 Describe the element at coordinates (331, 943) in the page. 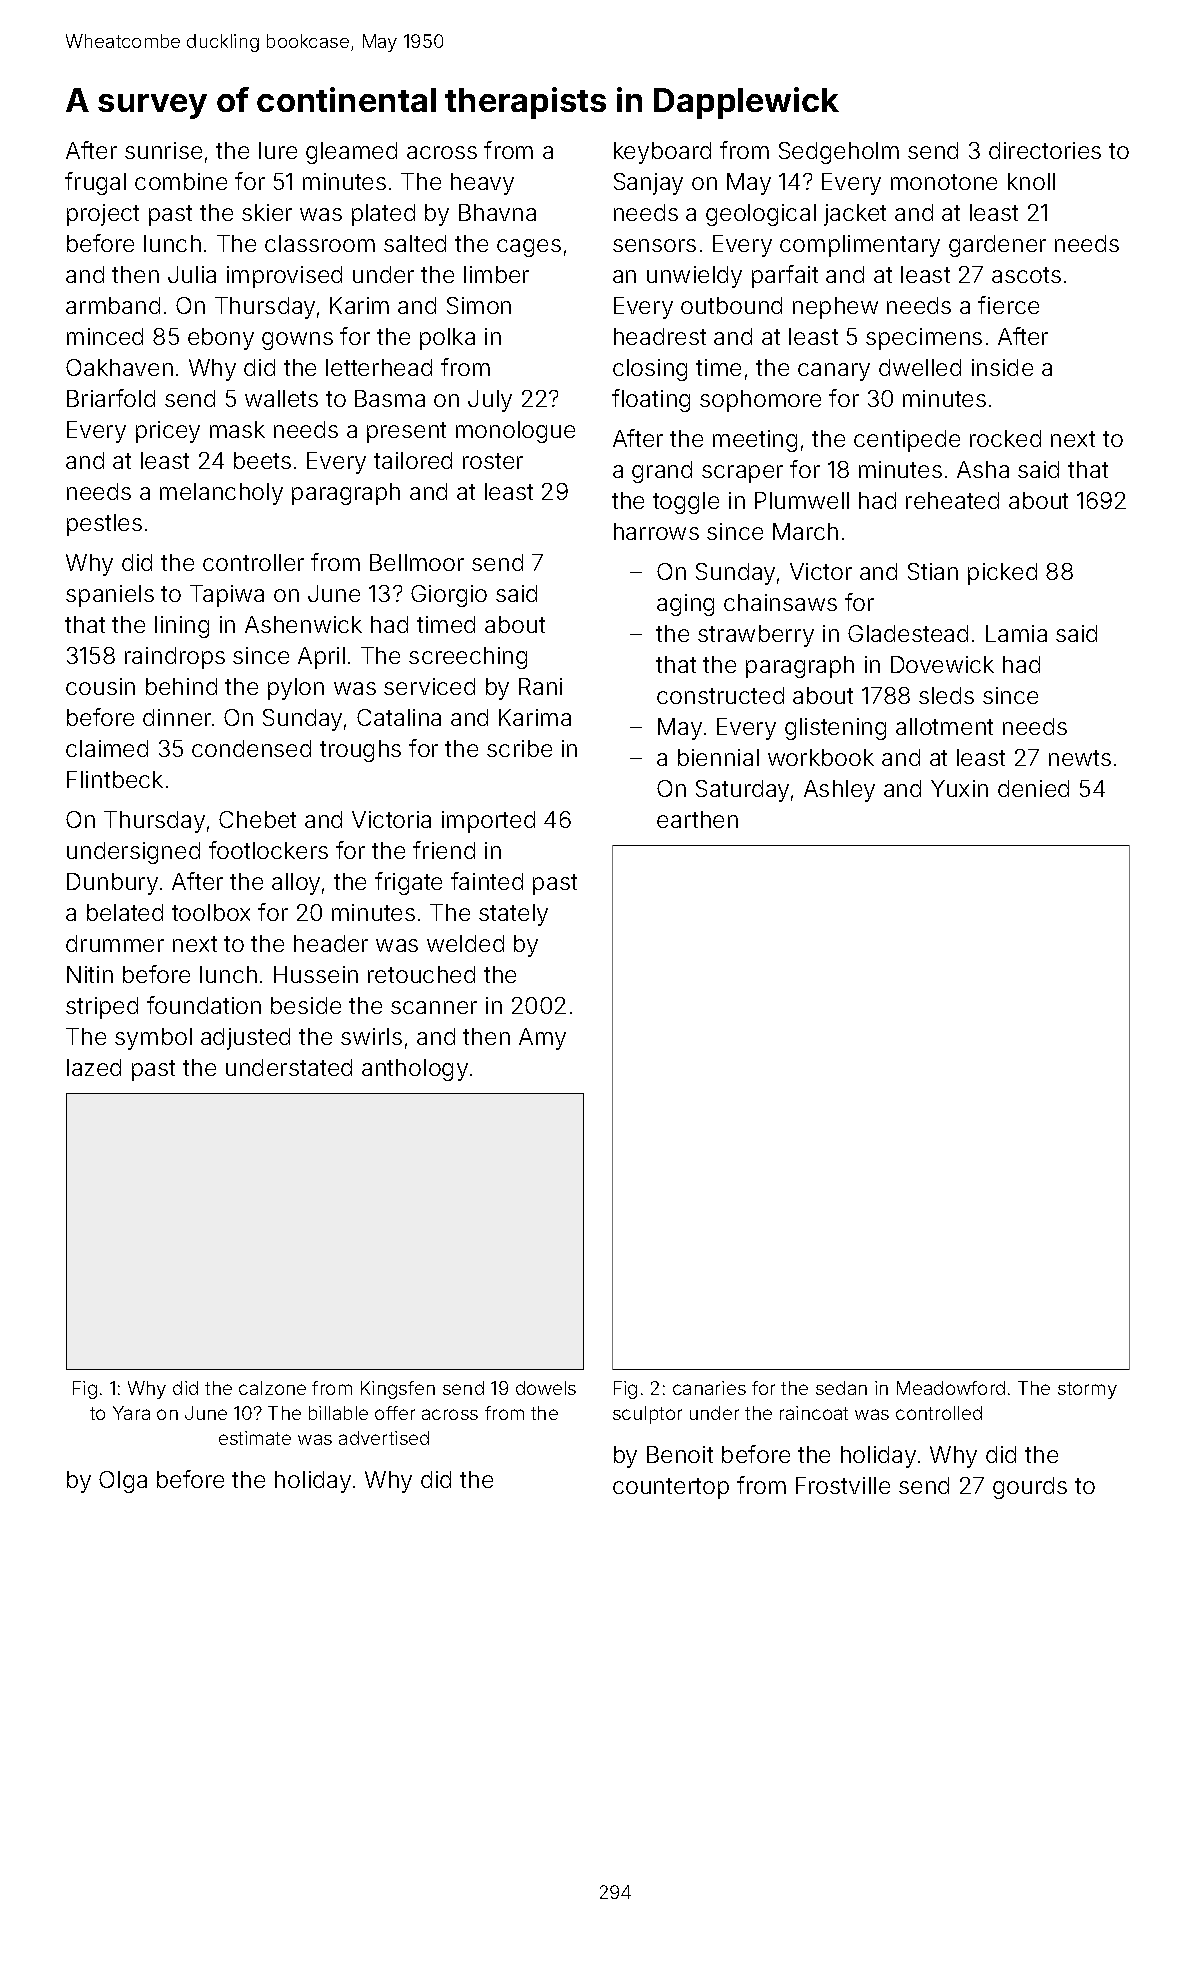

I see `header` at that location.
